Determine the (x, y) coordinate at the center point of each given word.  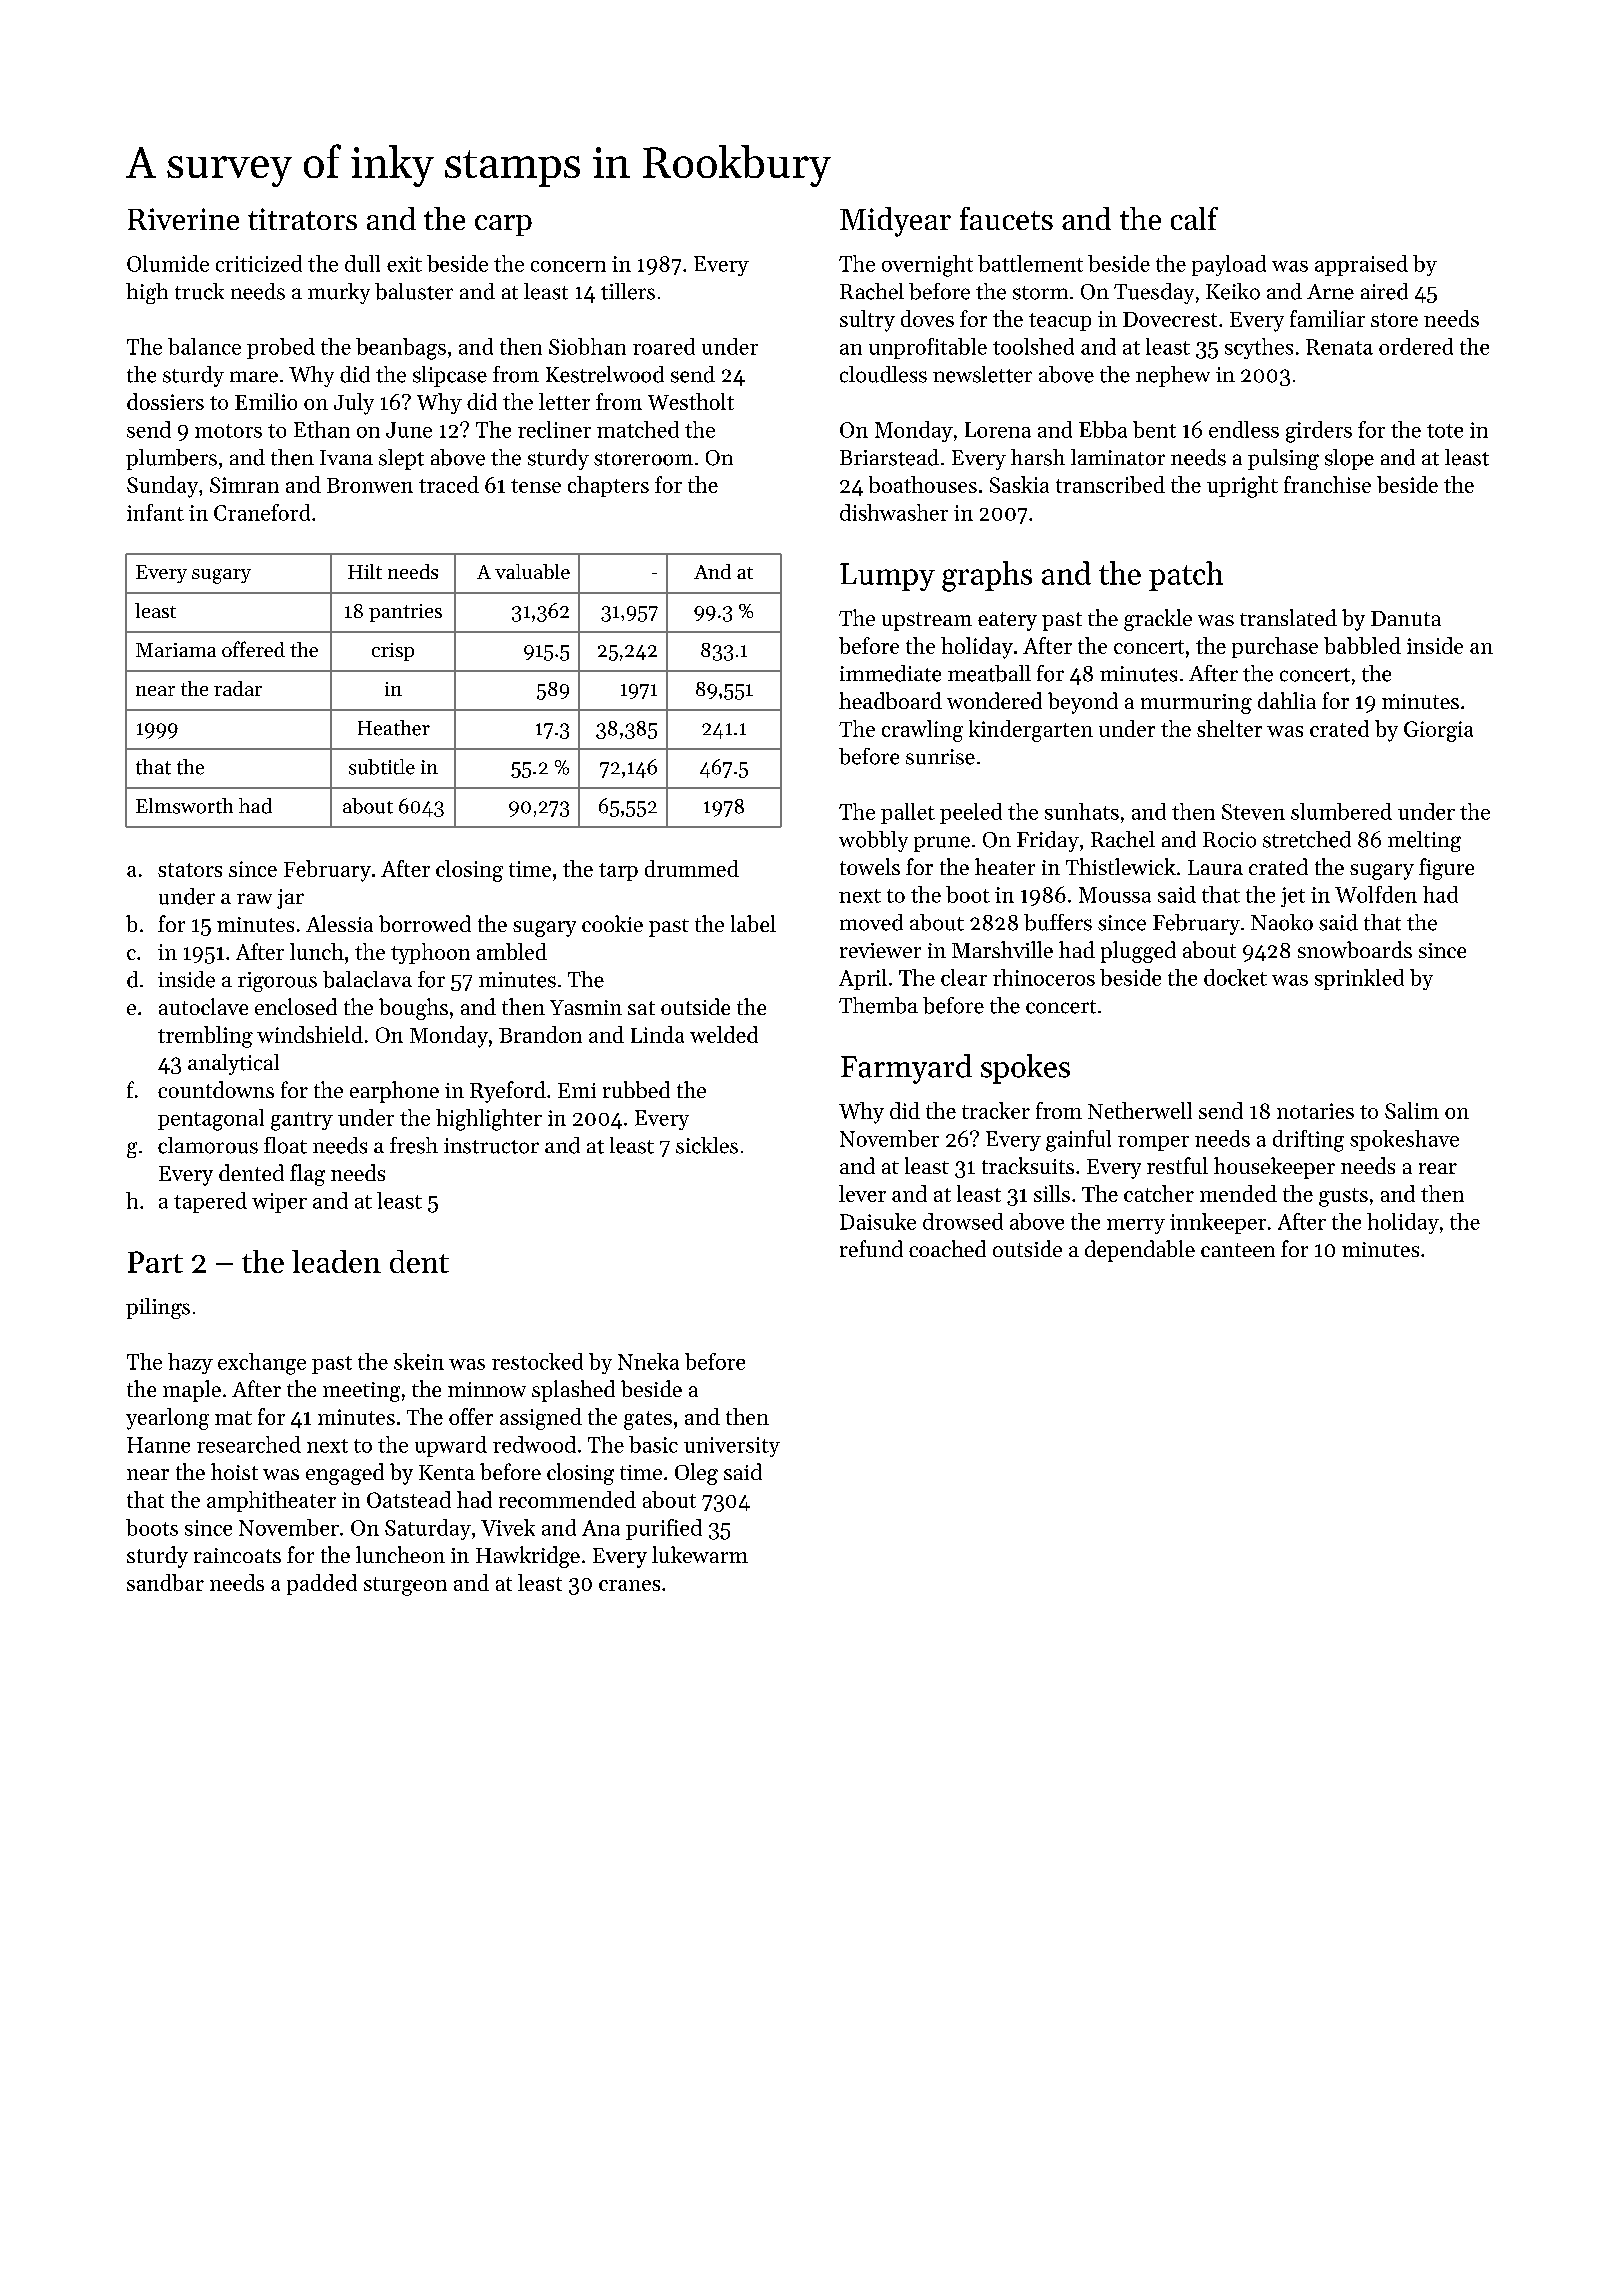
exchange (262, 1364)
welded (724, 1034)
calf (1194, 218)
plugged (1138, 952)
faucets (1006, 218)
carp (503, 225)
